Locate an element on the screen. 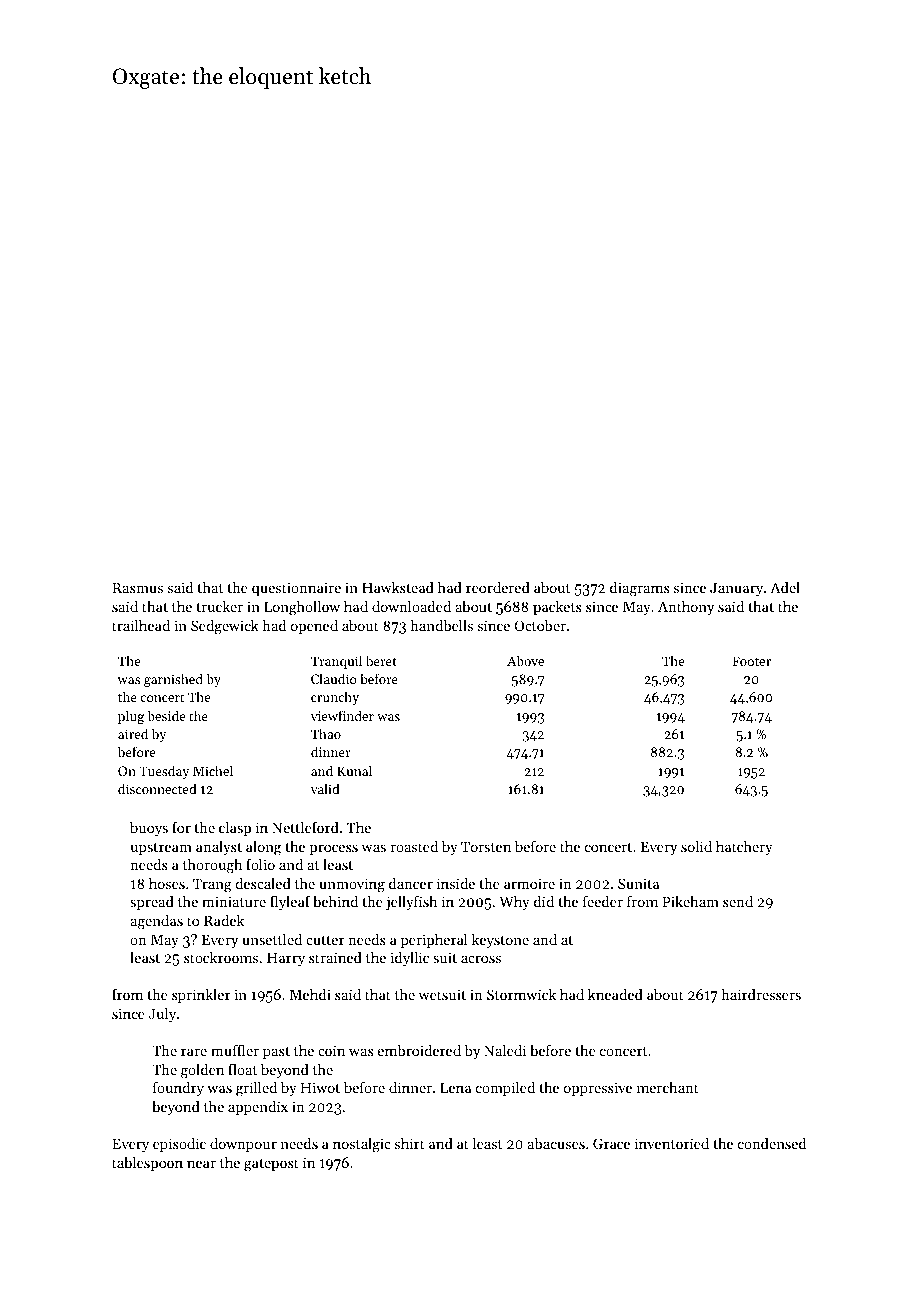  Harry is located at coordinates (286, 959).
